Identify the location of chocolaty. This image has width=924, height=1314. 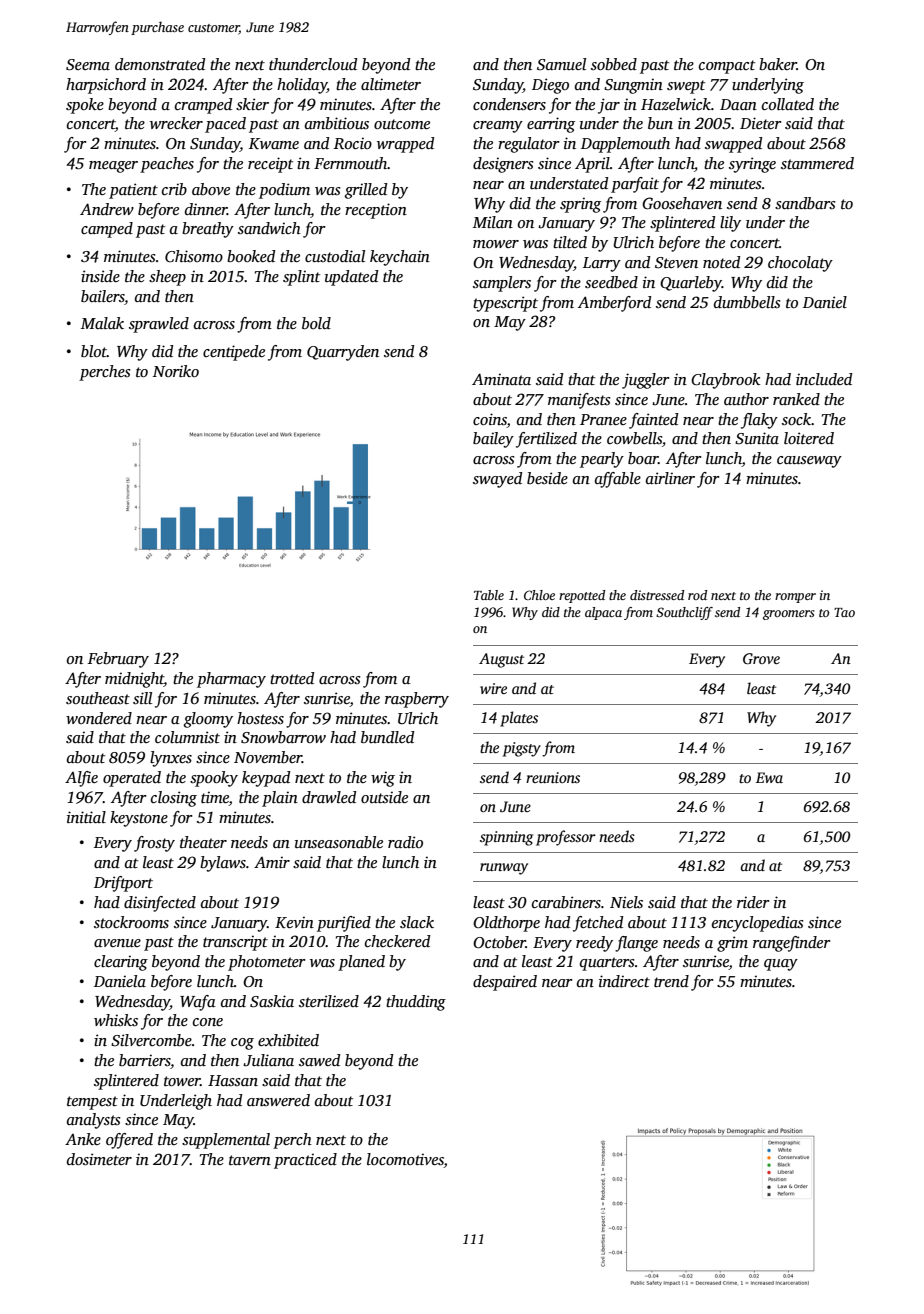
(800, 264).
